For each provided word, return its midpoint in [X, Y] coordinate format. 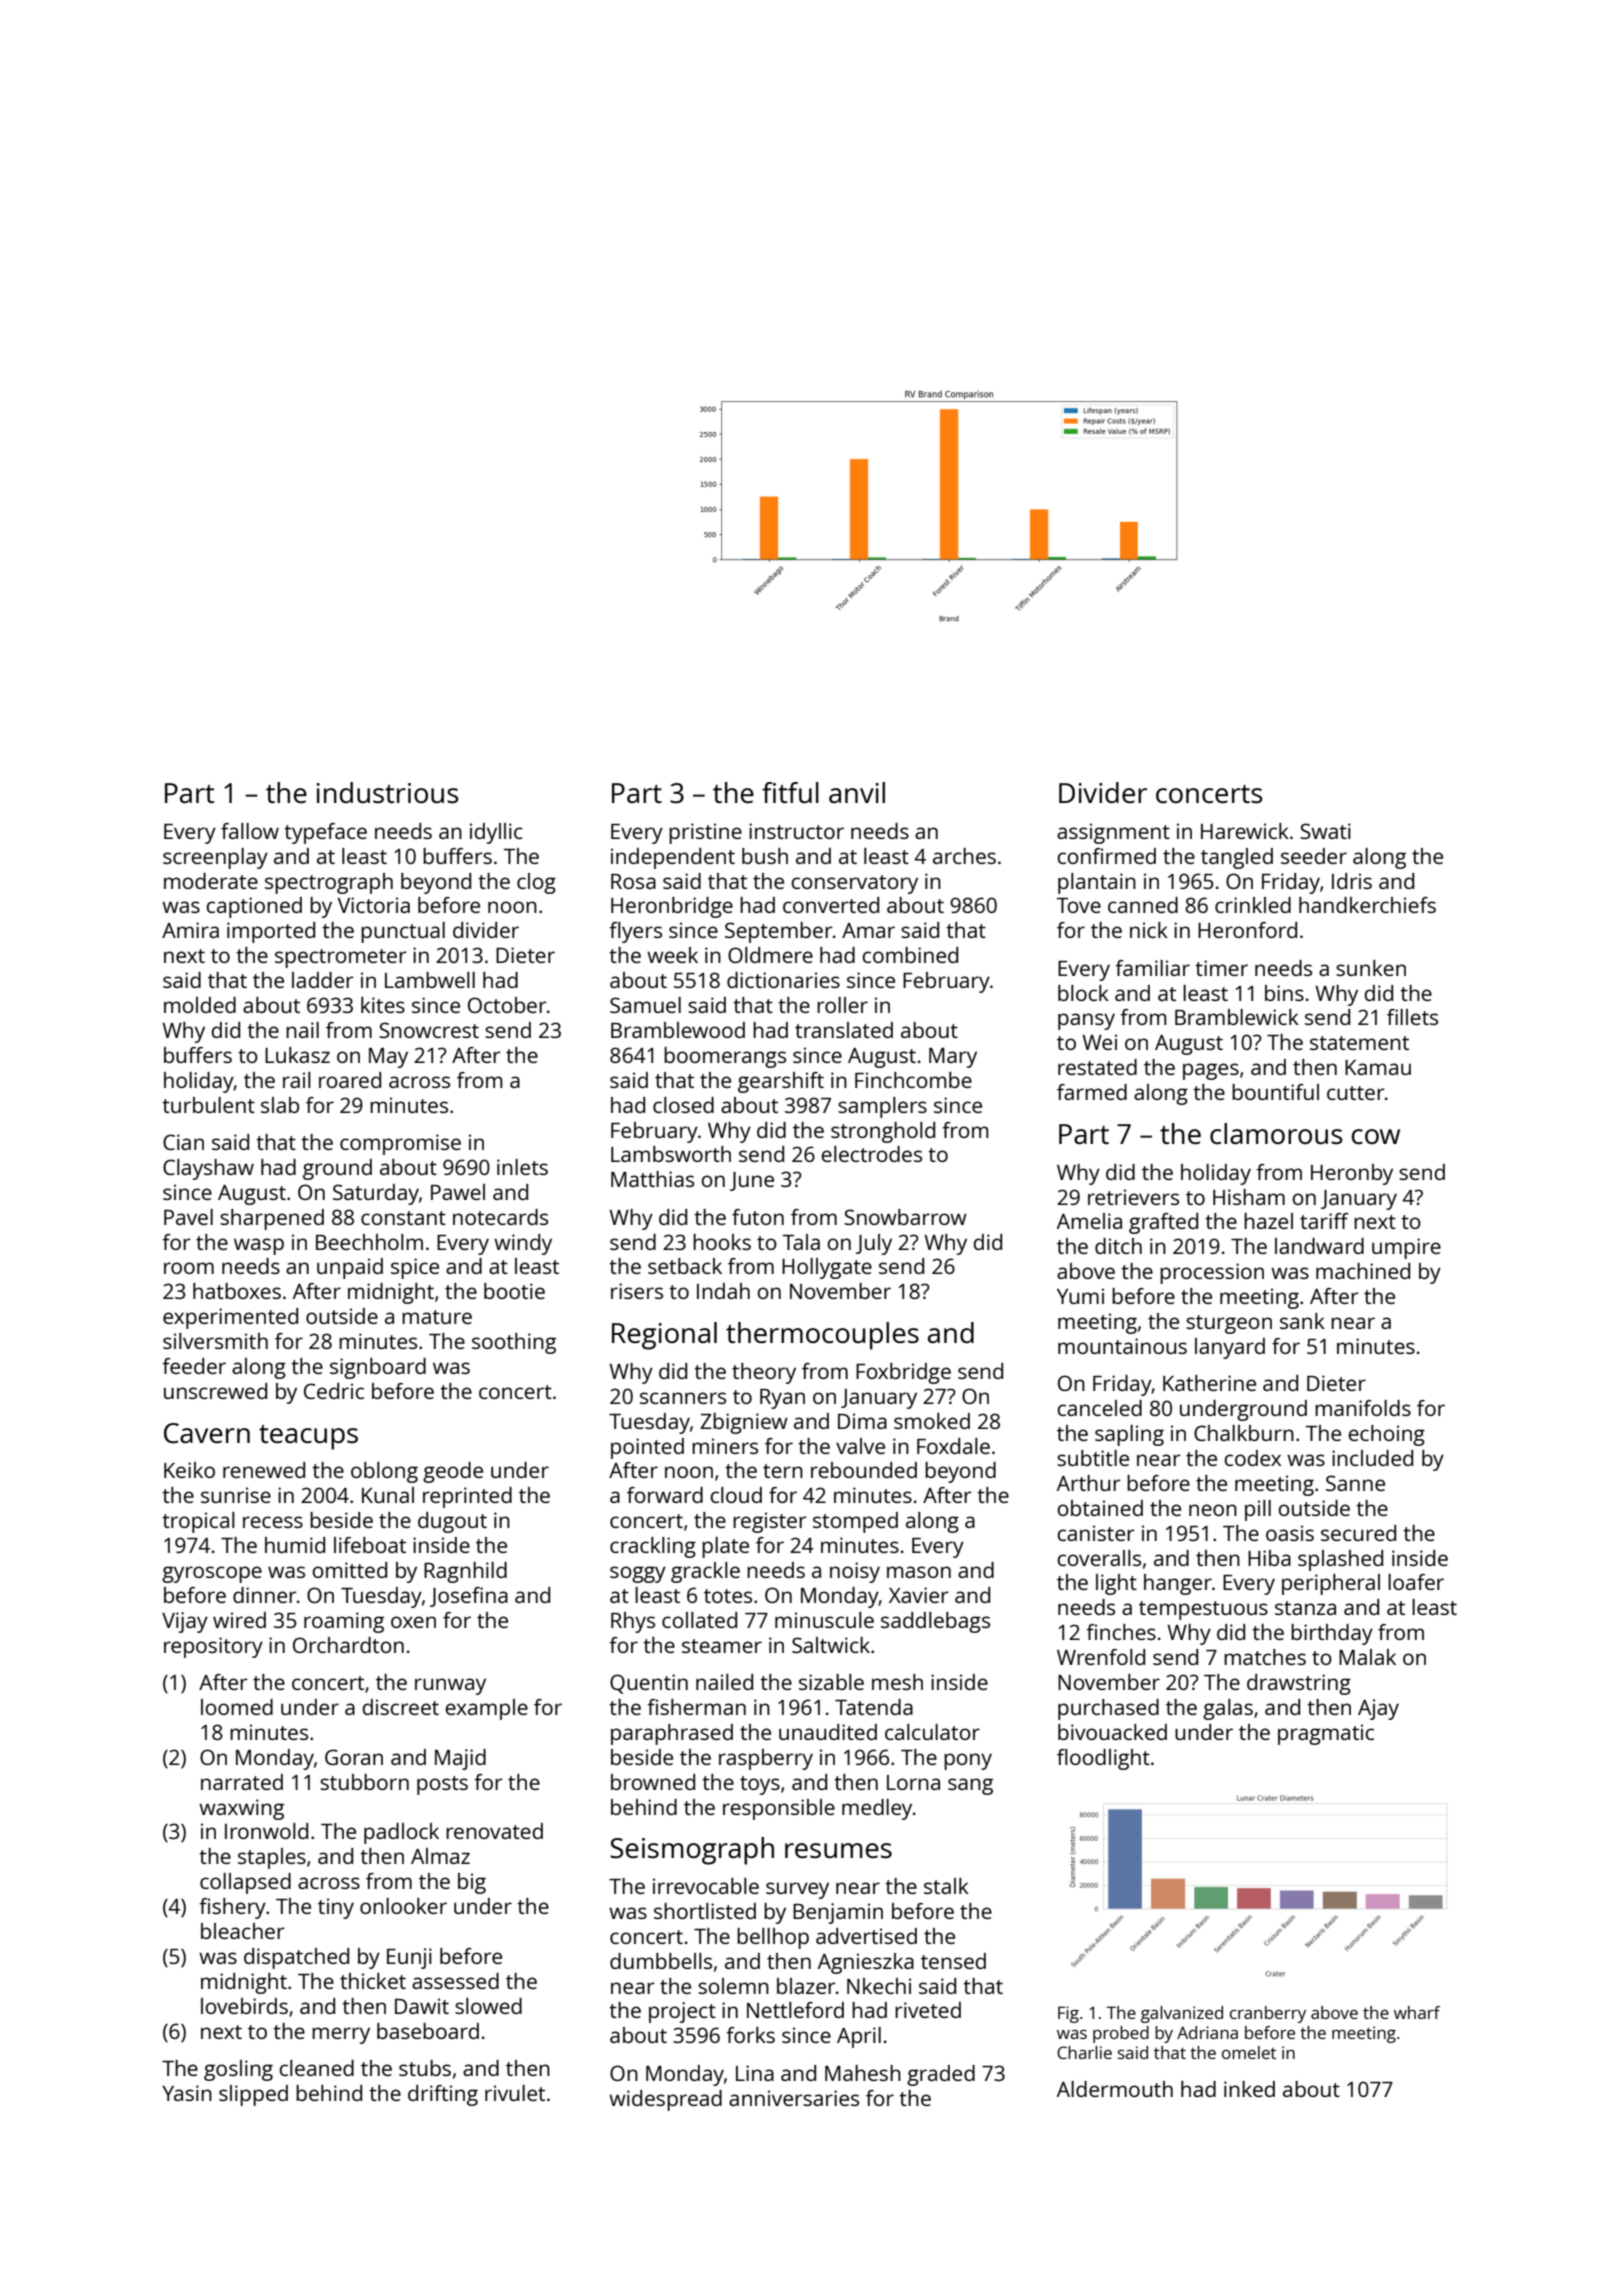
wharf [1417, 2012]
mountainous [1122, 1346]
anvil [857, 792]
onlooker [403, 1906]
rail [297, 1080]
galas [1228, 1709]
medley [877, 1809]
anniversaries [794, 2098]
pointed [647, 1448]
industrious [387, 792]
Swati [1325, 831]
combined [910, 955]
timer [1221, 968]
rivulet [515, 2093]
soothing [514, 1343]
